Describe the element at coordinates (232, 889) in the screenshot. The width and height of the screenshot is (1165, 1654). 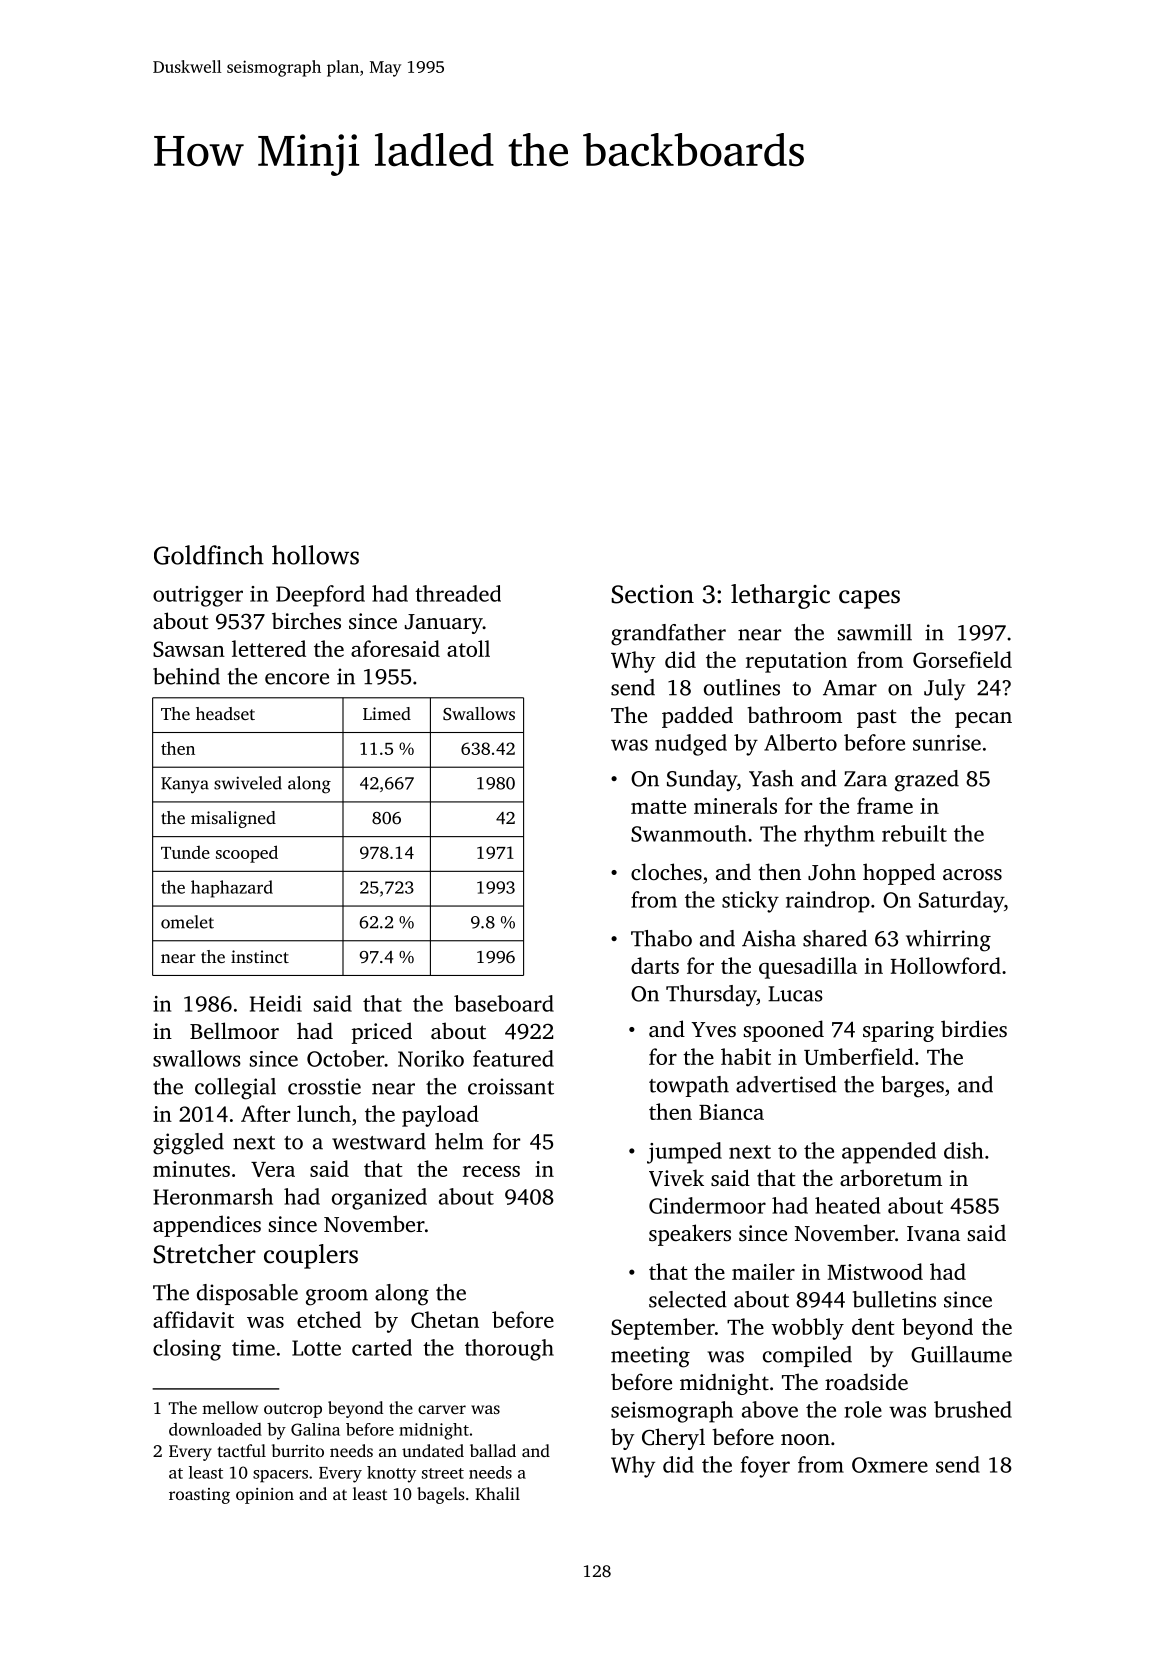
I see `haphazard` at that location.
